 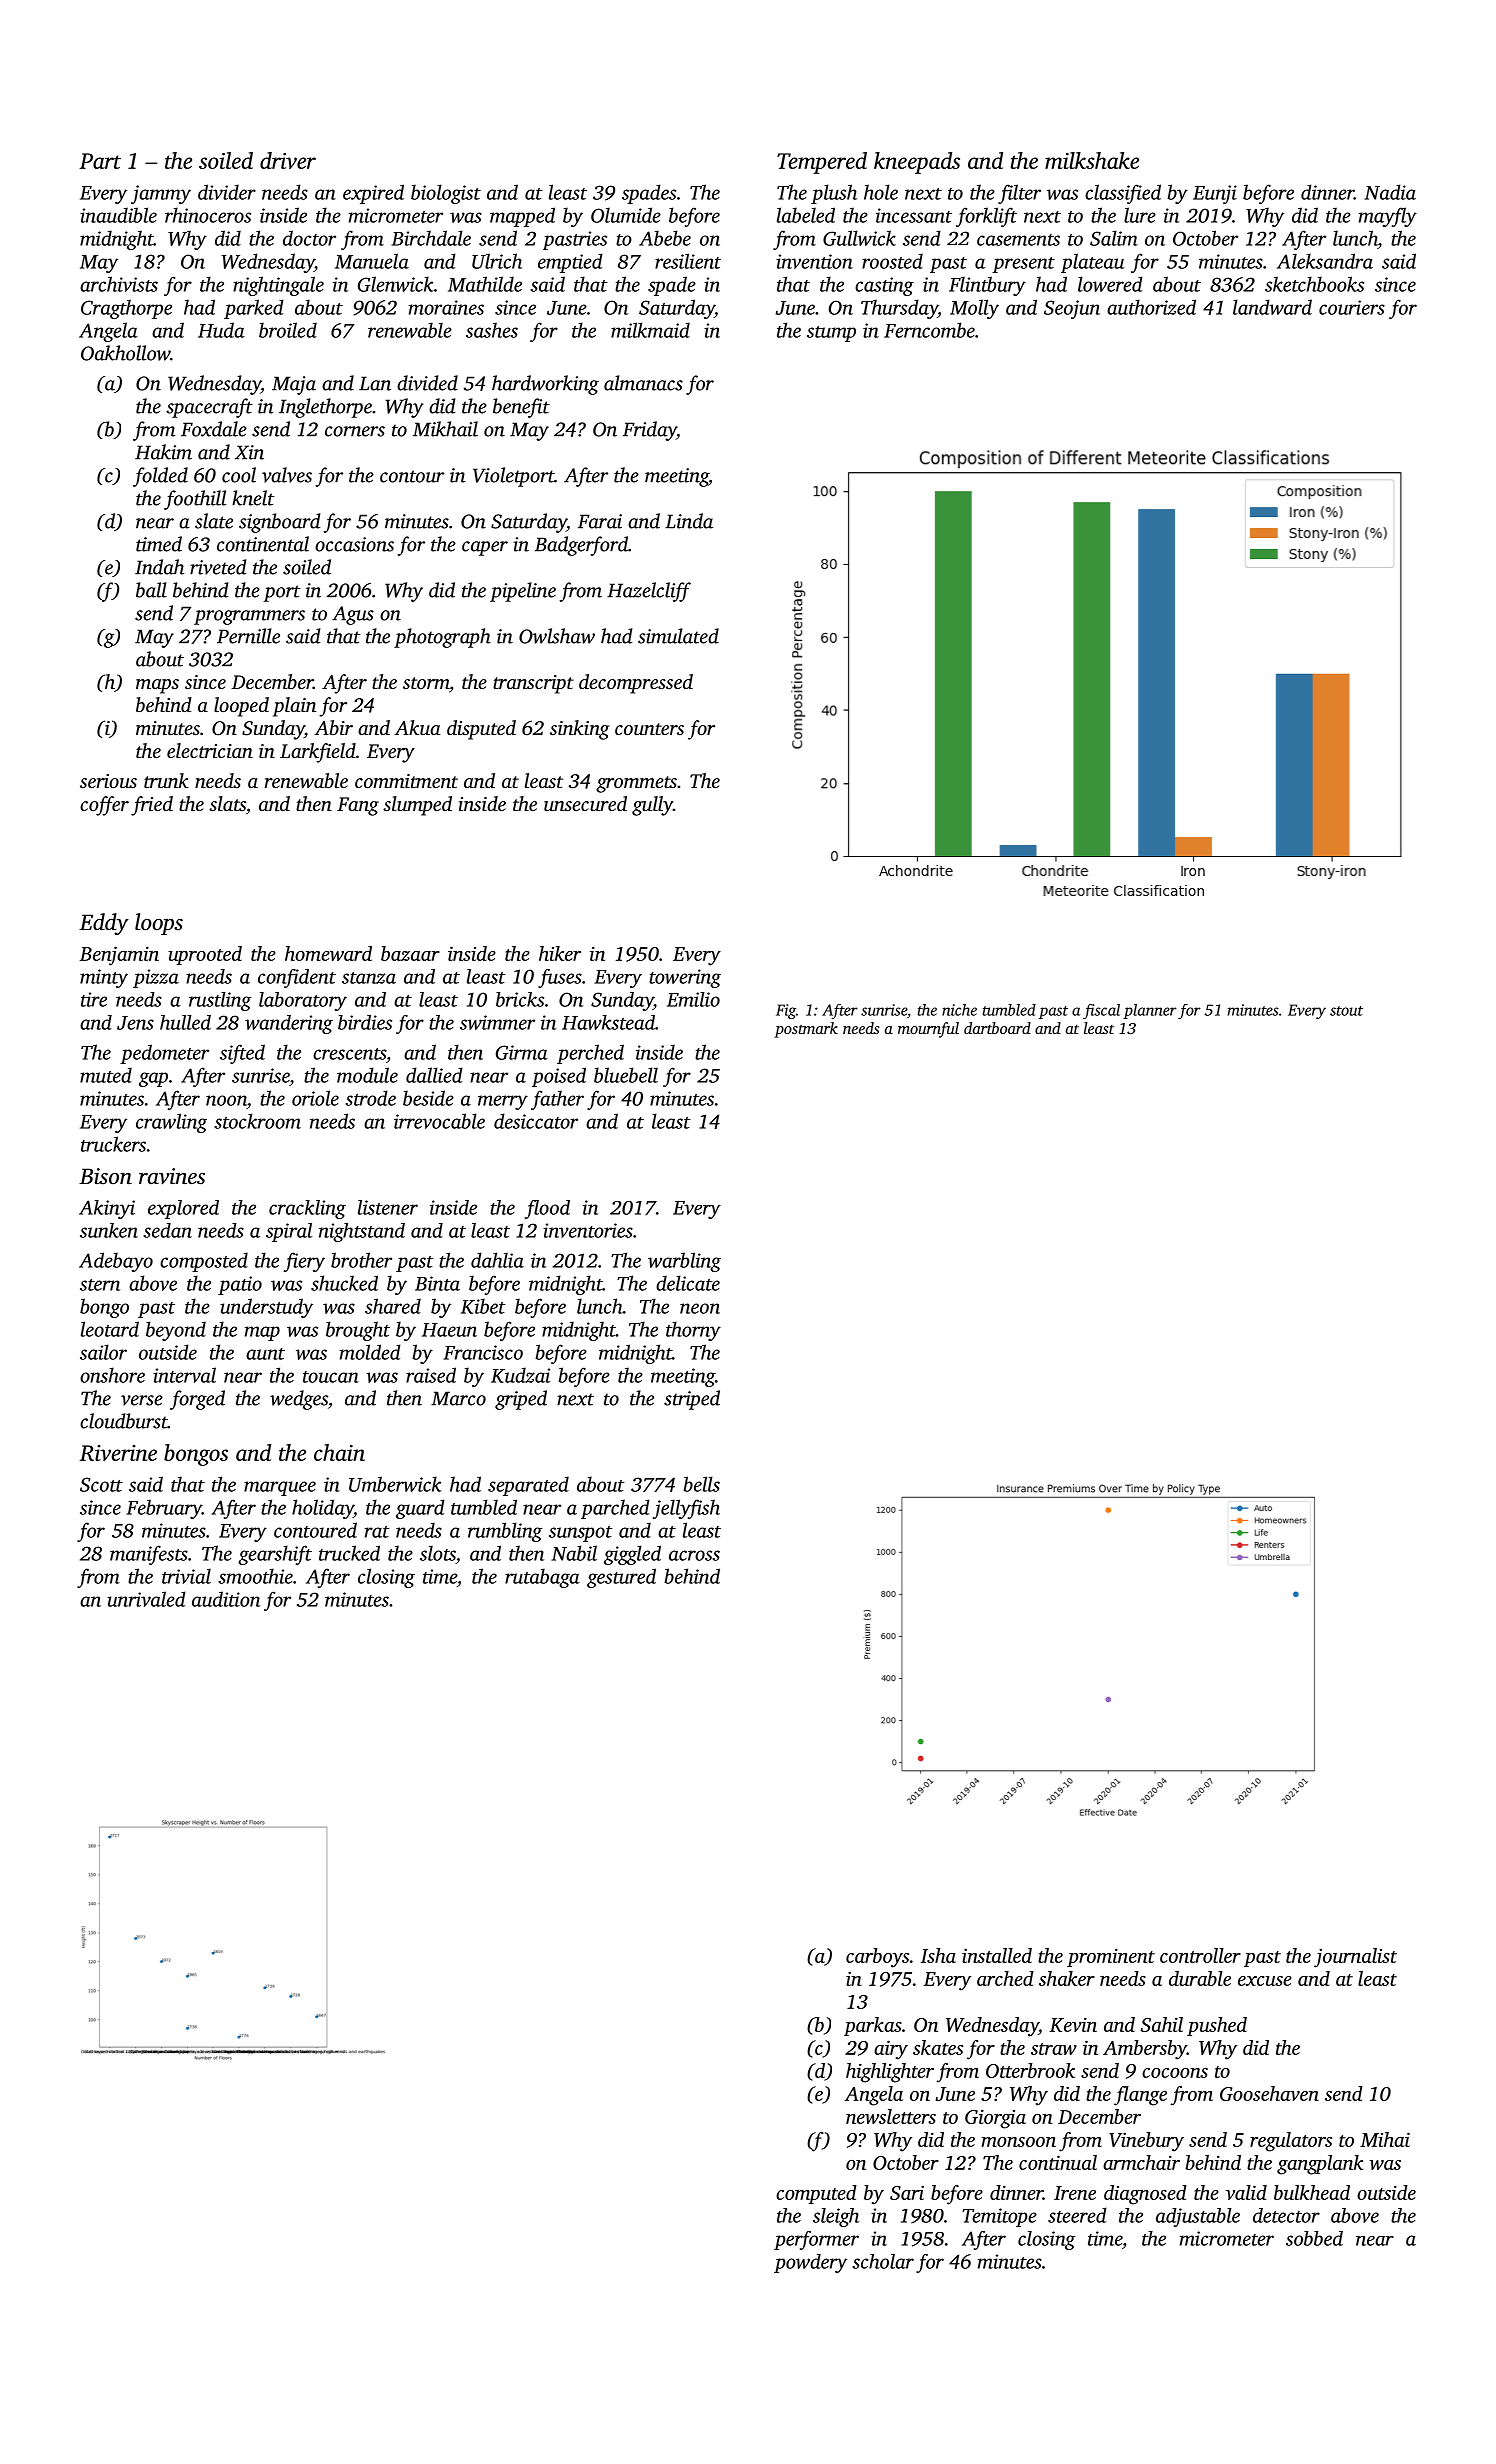 What do you see at coordinates (1355, 1958) in the document?
I see `journalist` at bounding box center [1355, 1958].
